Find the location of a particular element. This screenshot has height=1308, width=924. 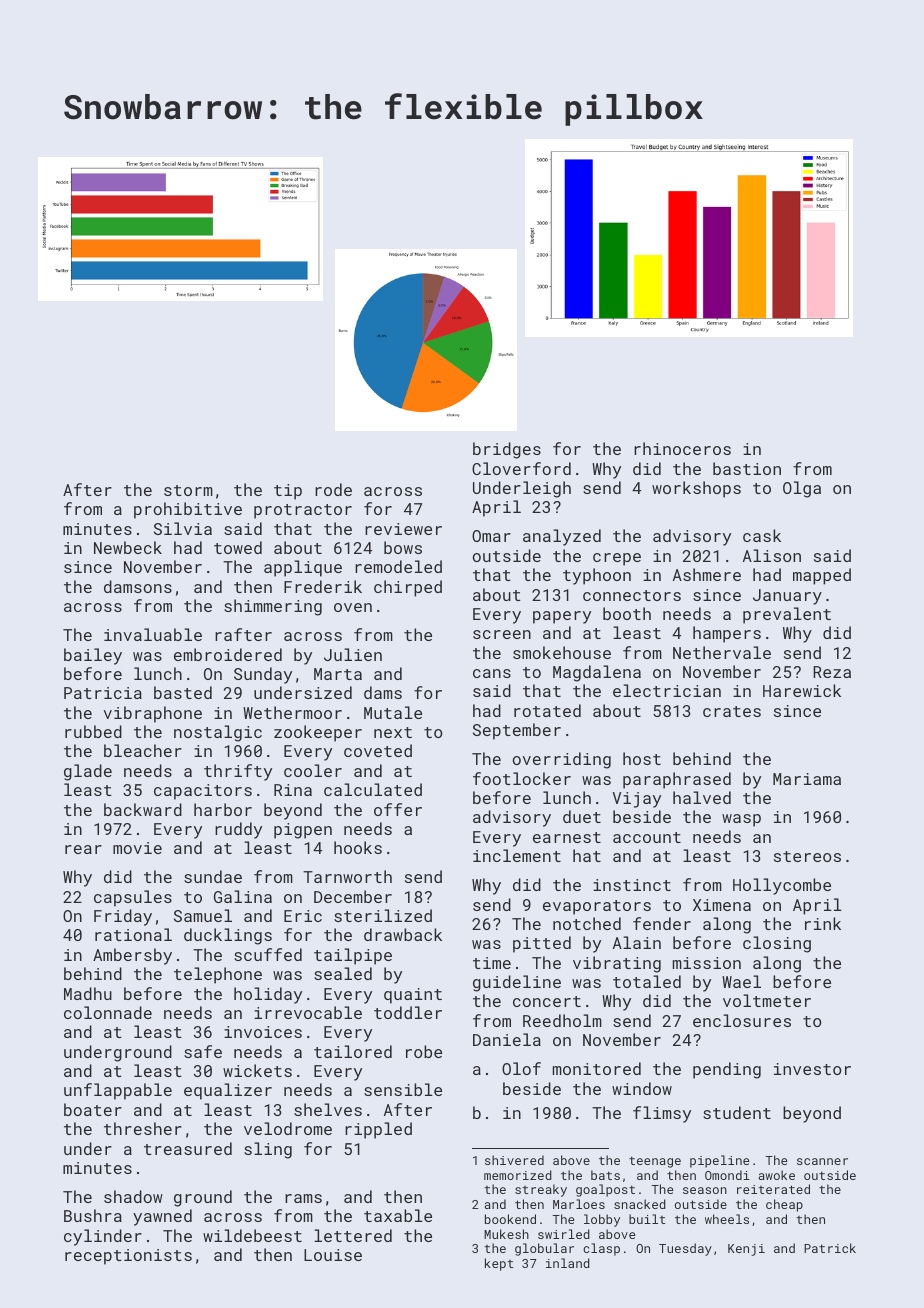

Newbeck is located at coordinates (128, 547).
